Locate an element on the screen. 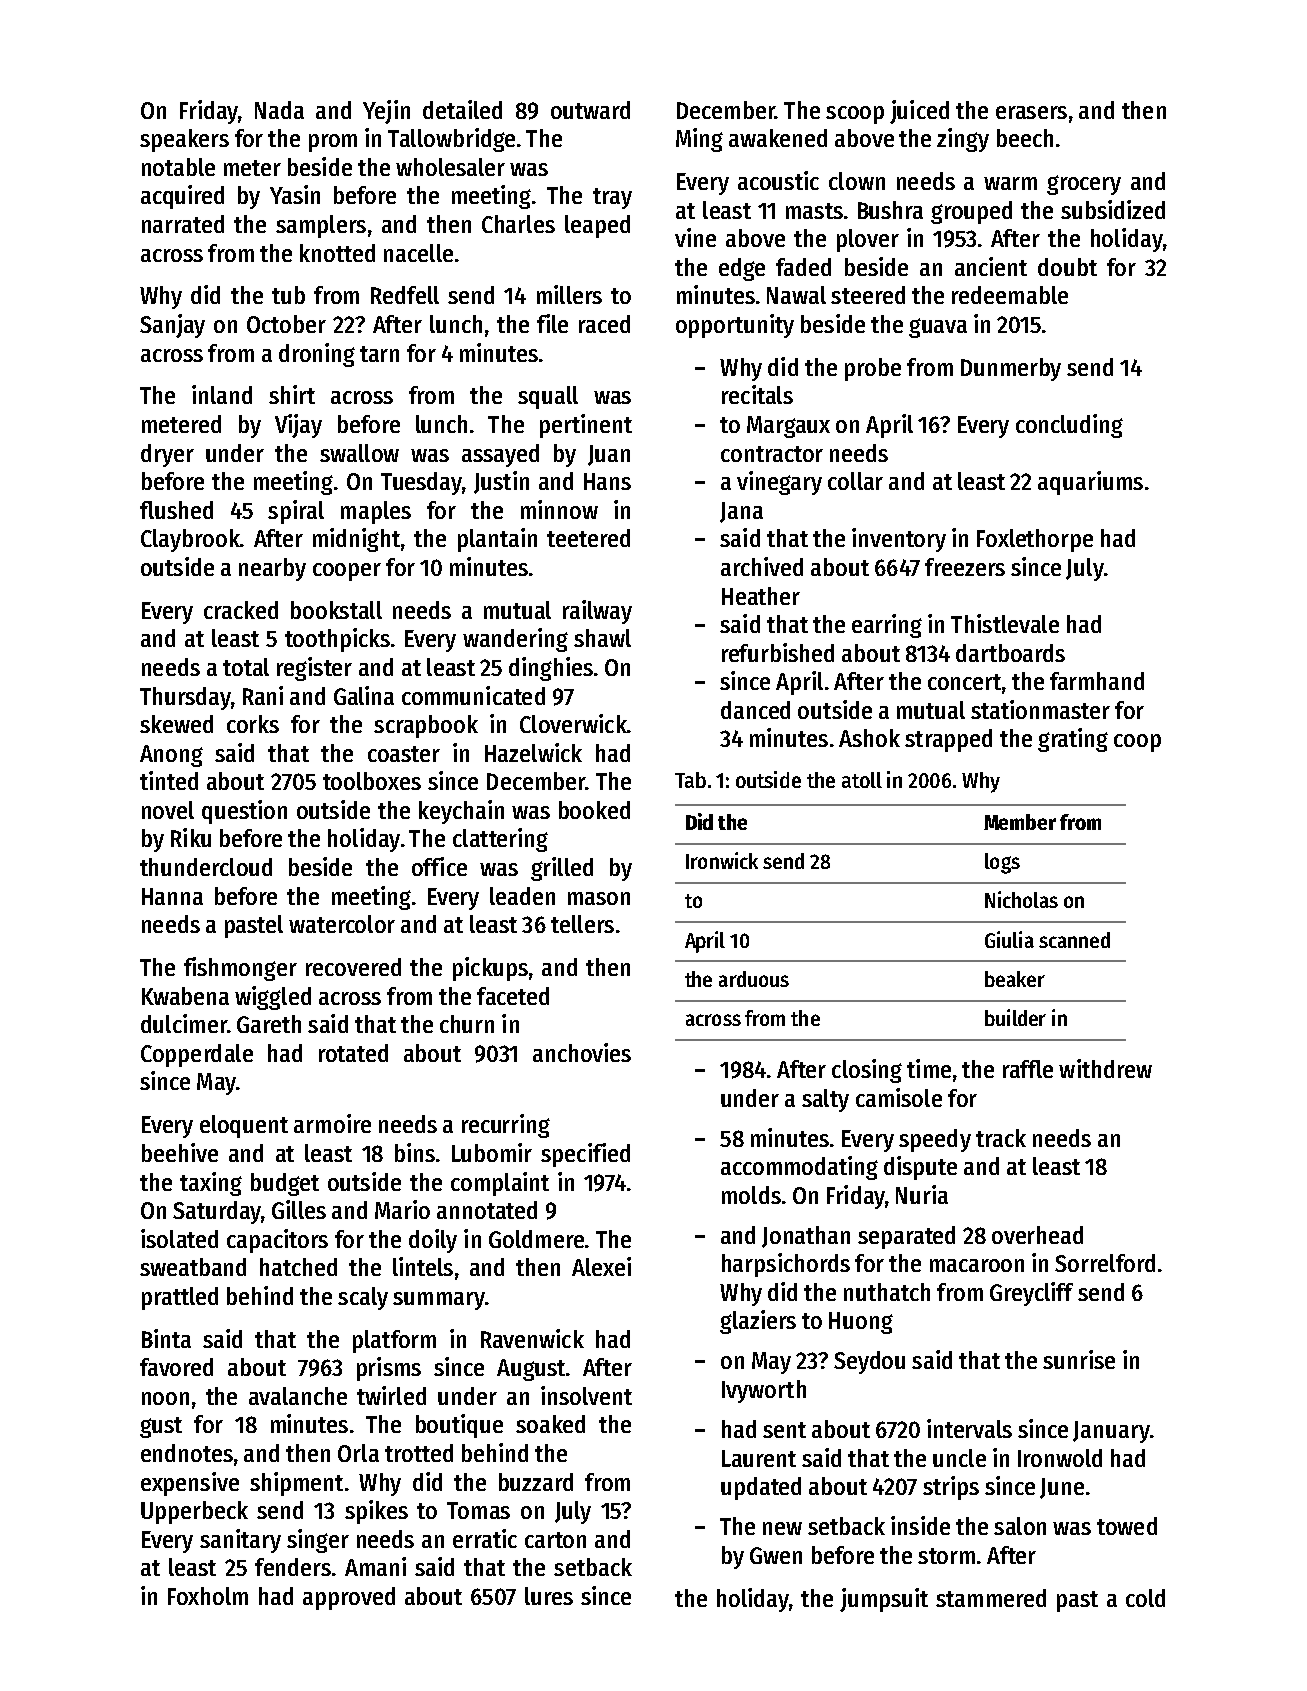  Huong is located at coordinates (861, 1323).
